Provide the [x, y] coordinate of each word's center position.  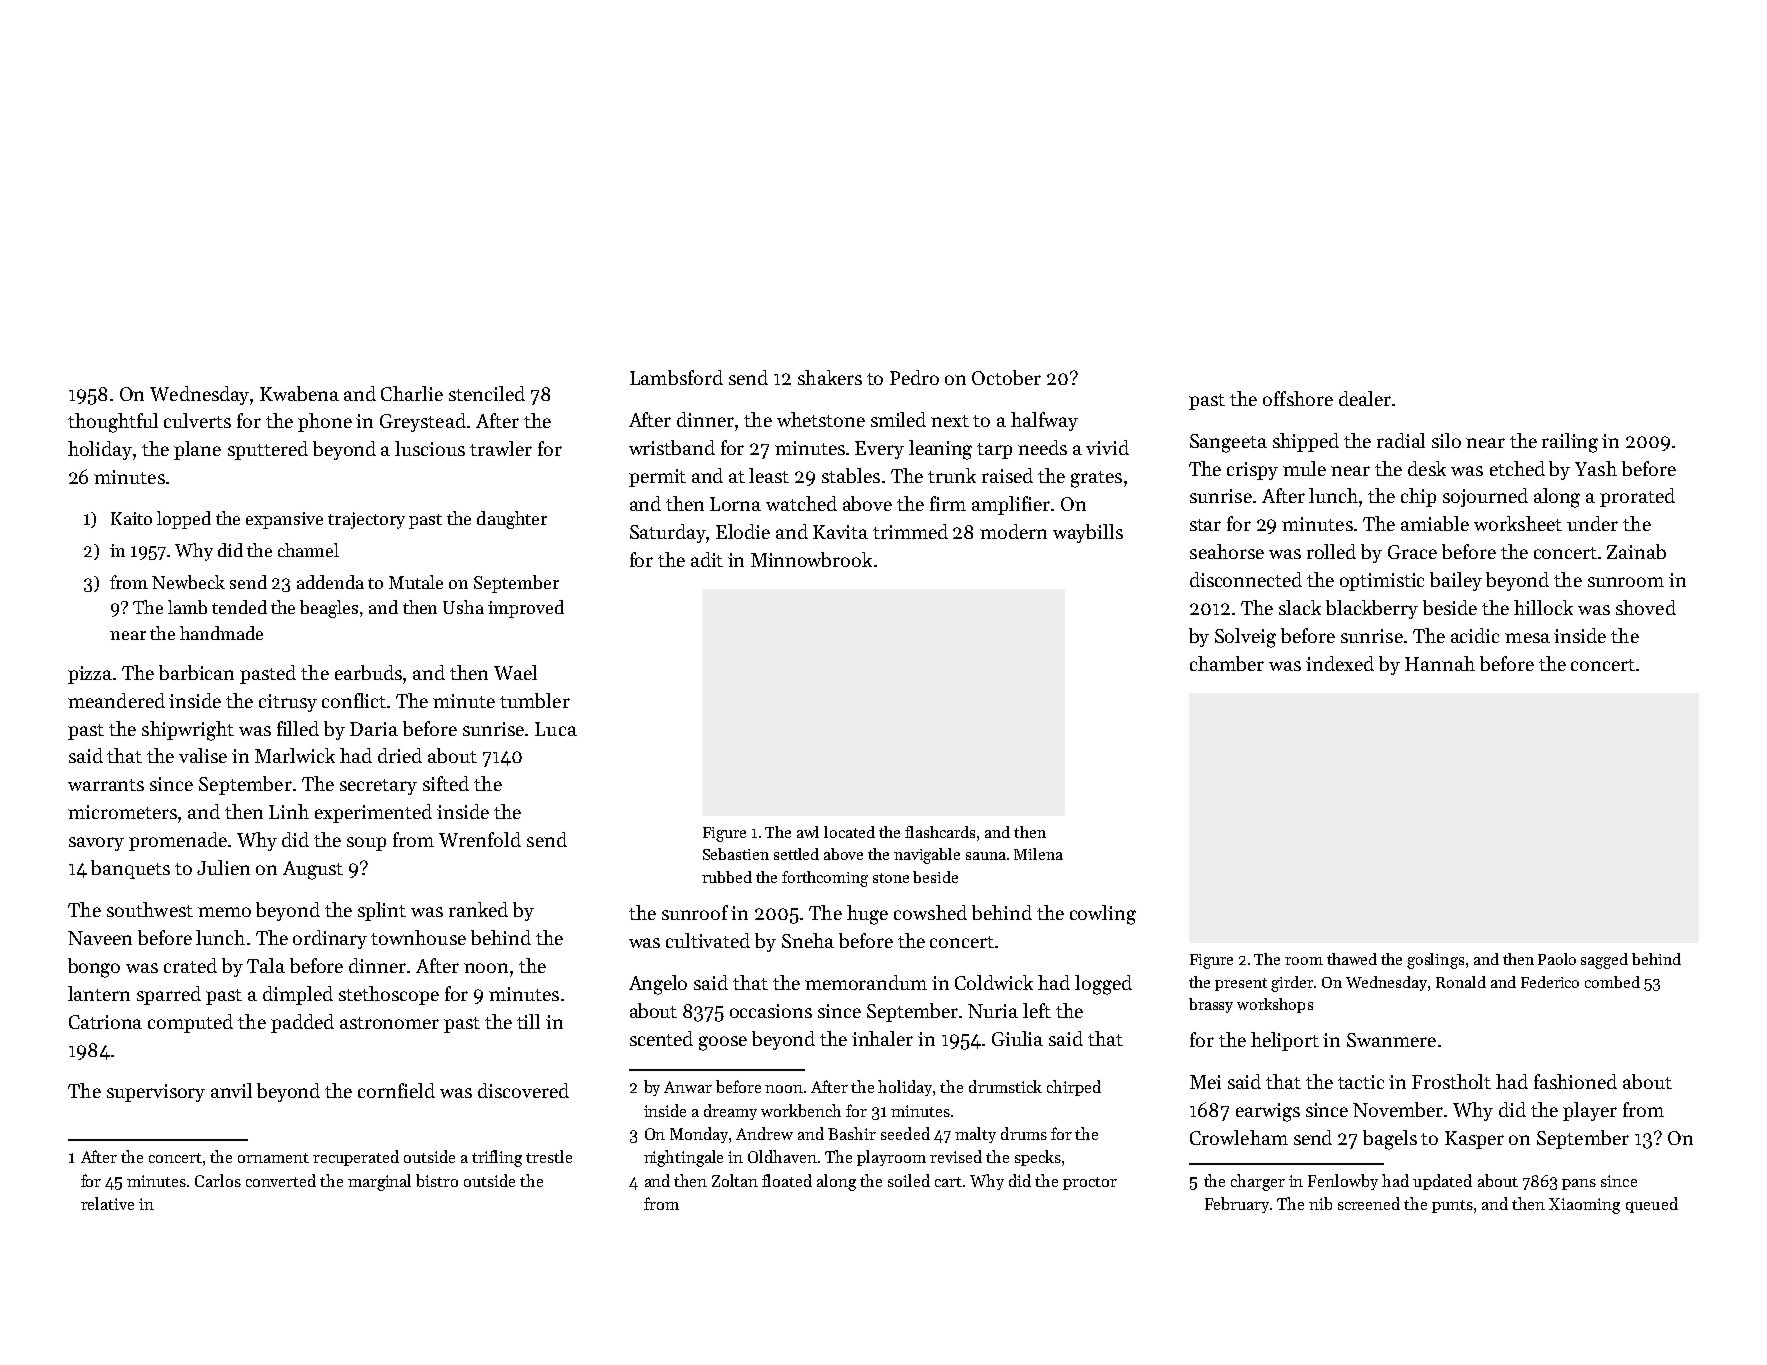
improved [526, 609]
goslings [1435, 961]
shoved [1646, 607]
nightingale [683, 1158]
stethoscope [389, 995]
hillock [1543, 607]
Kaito [131, 518]
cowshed [930, 912]
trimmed [910, 531]
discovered [523, 1090]
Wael [515, 672]
